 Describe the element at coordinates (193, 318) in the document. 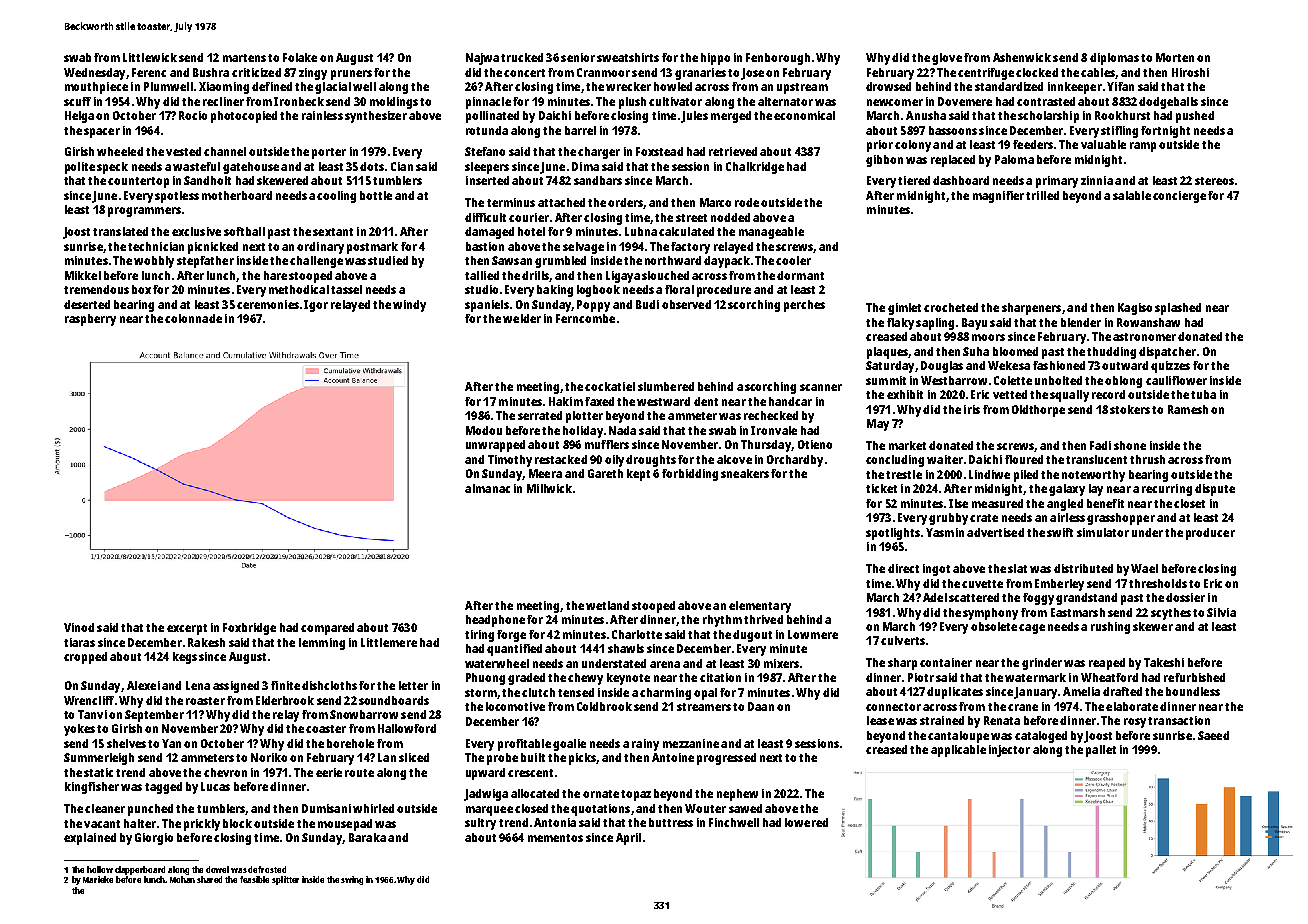

I see `colonnade` at that location.
